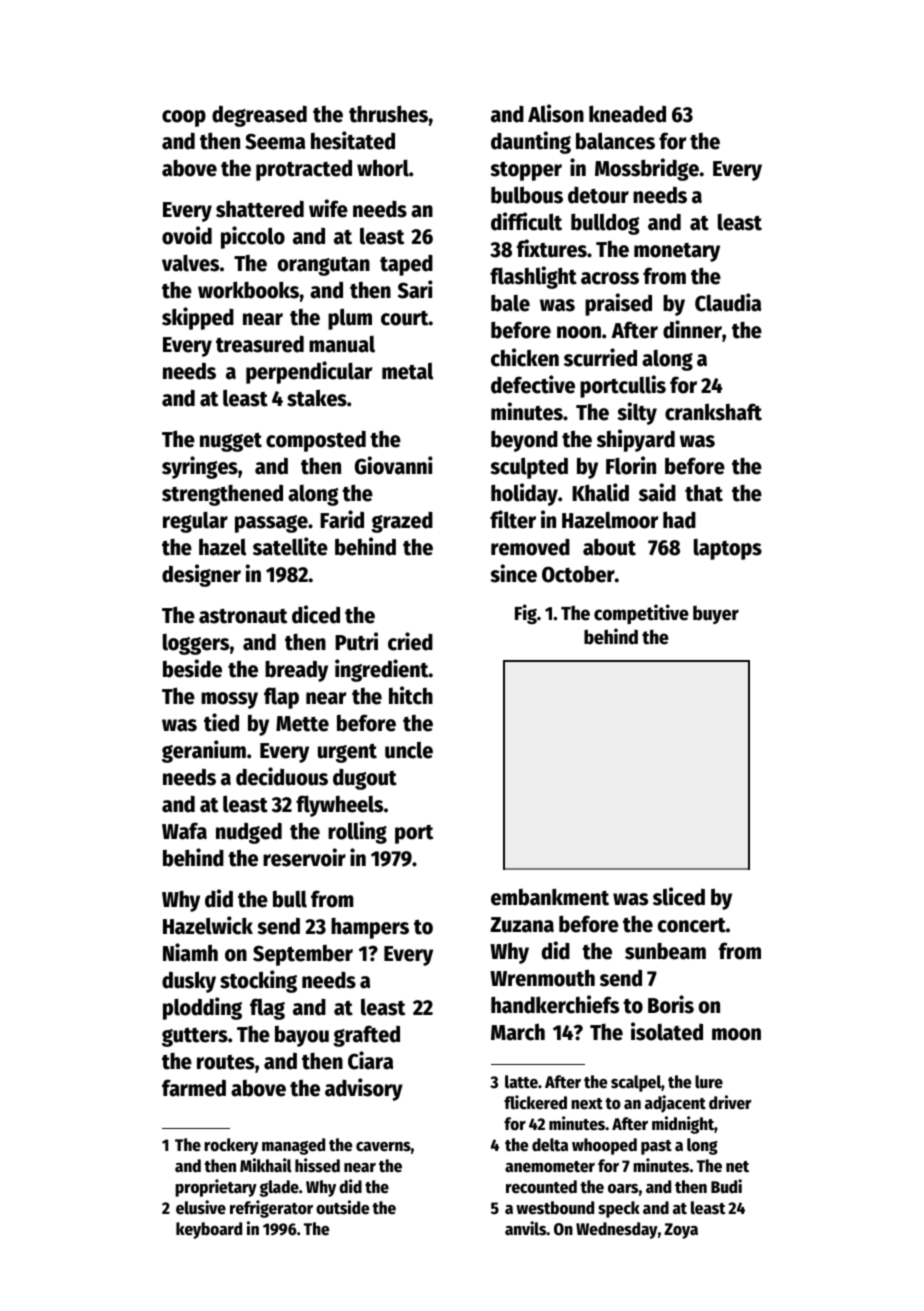  What do you see at coordinates (716, 614) in the screenshot?
I see `buyer` at bounding box center [716, 614].
